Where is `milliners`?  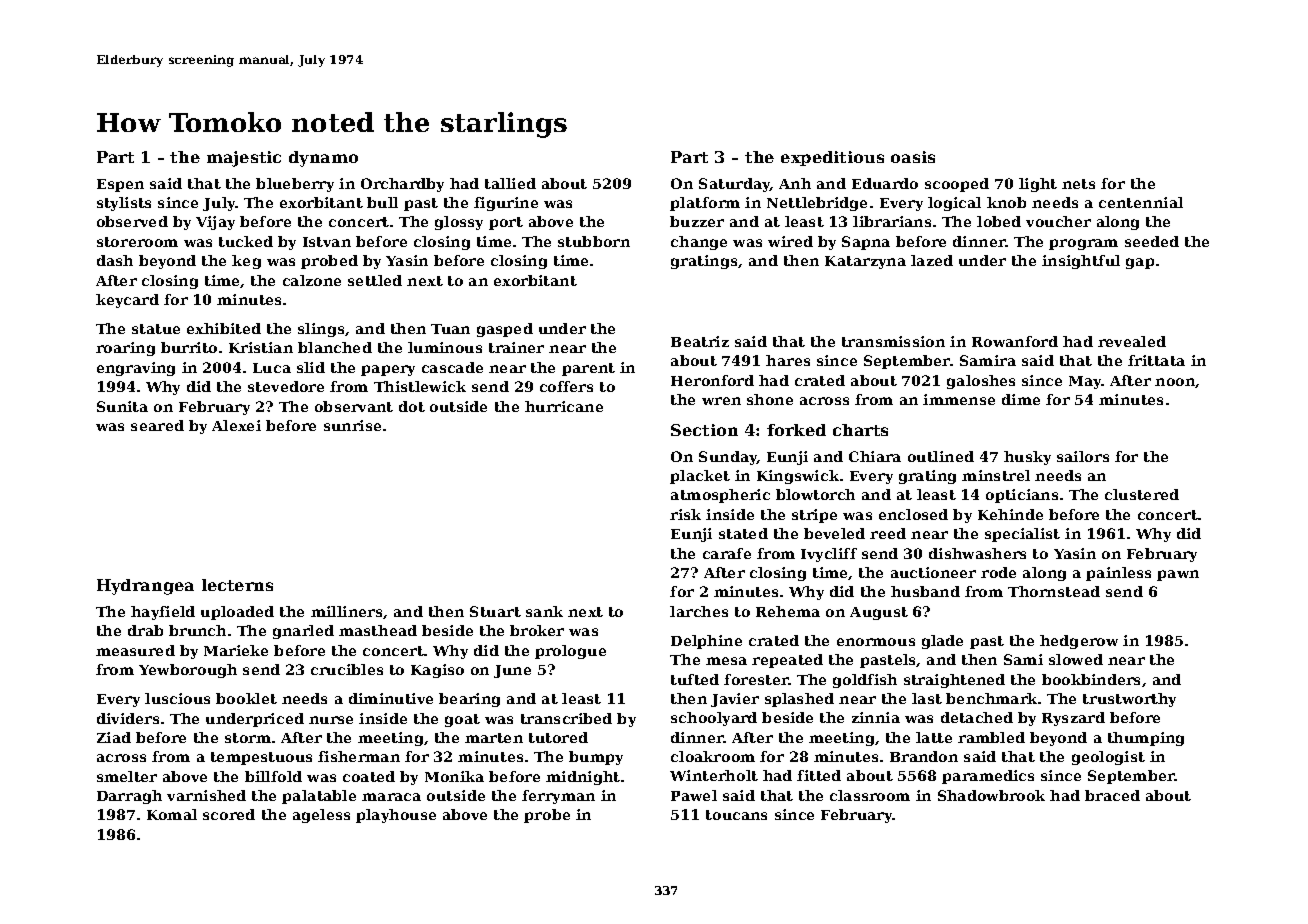 milliners is located at coordinates (346, 611).
